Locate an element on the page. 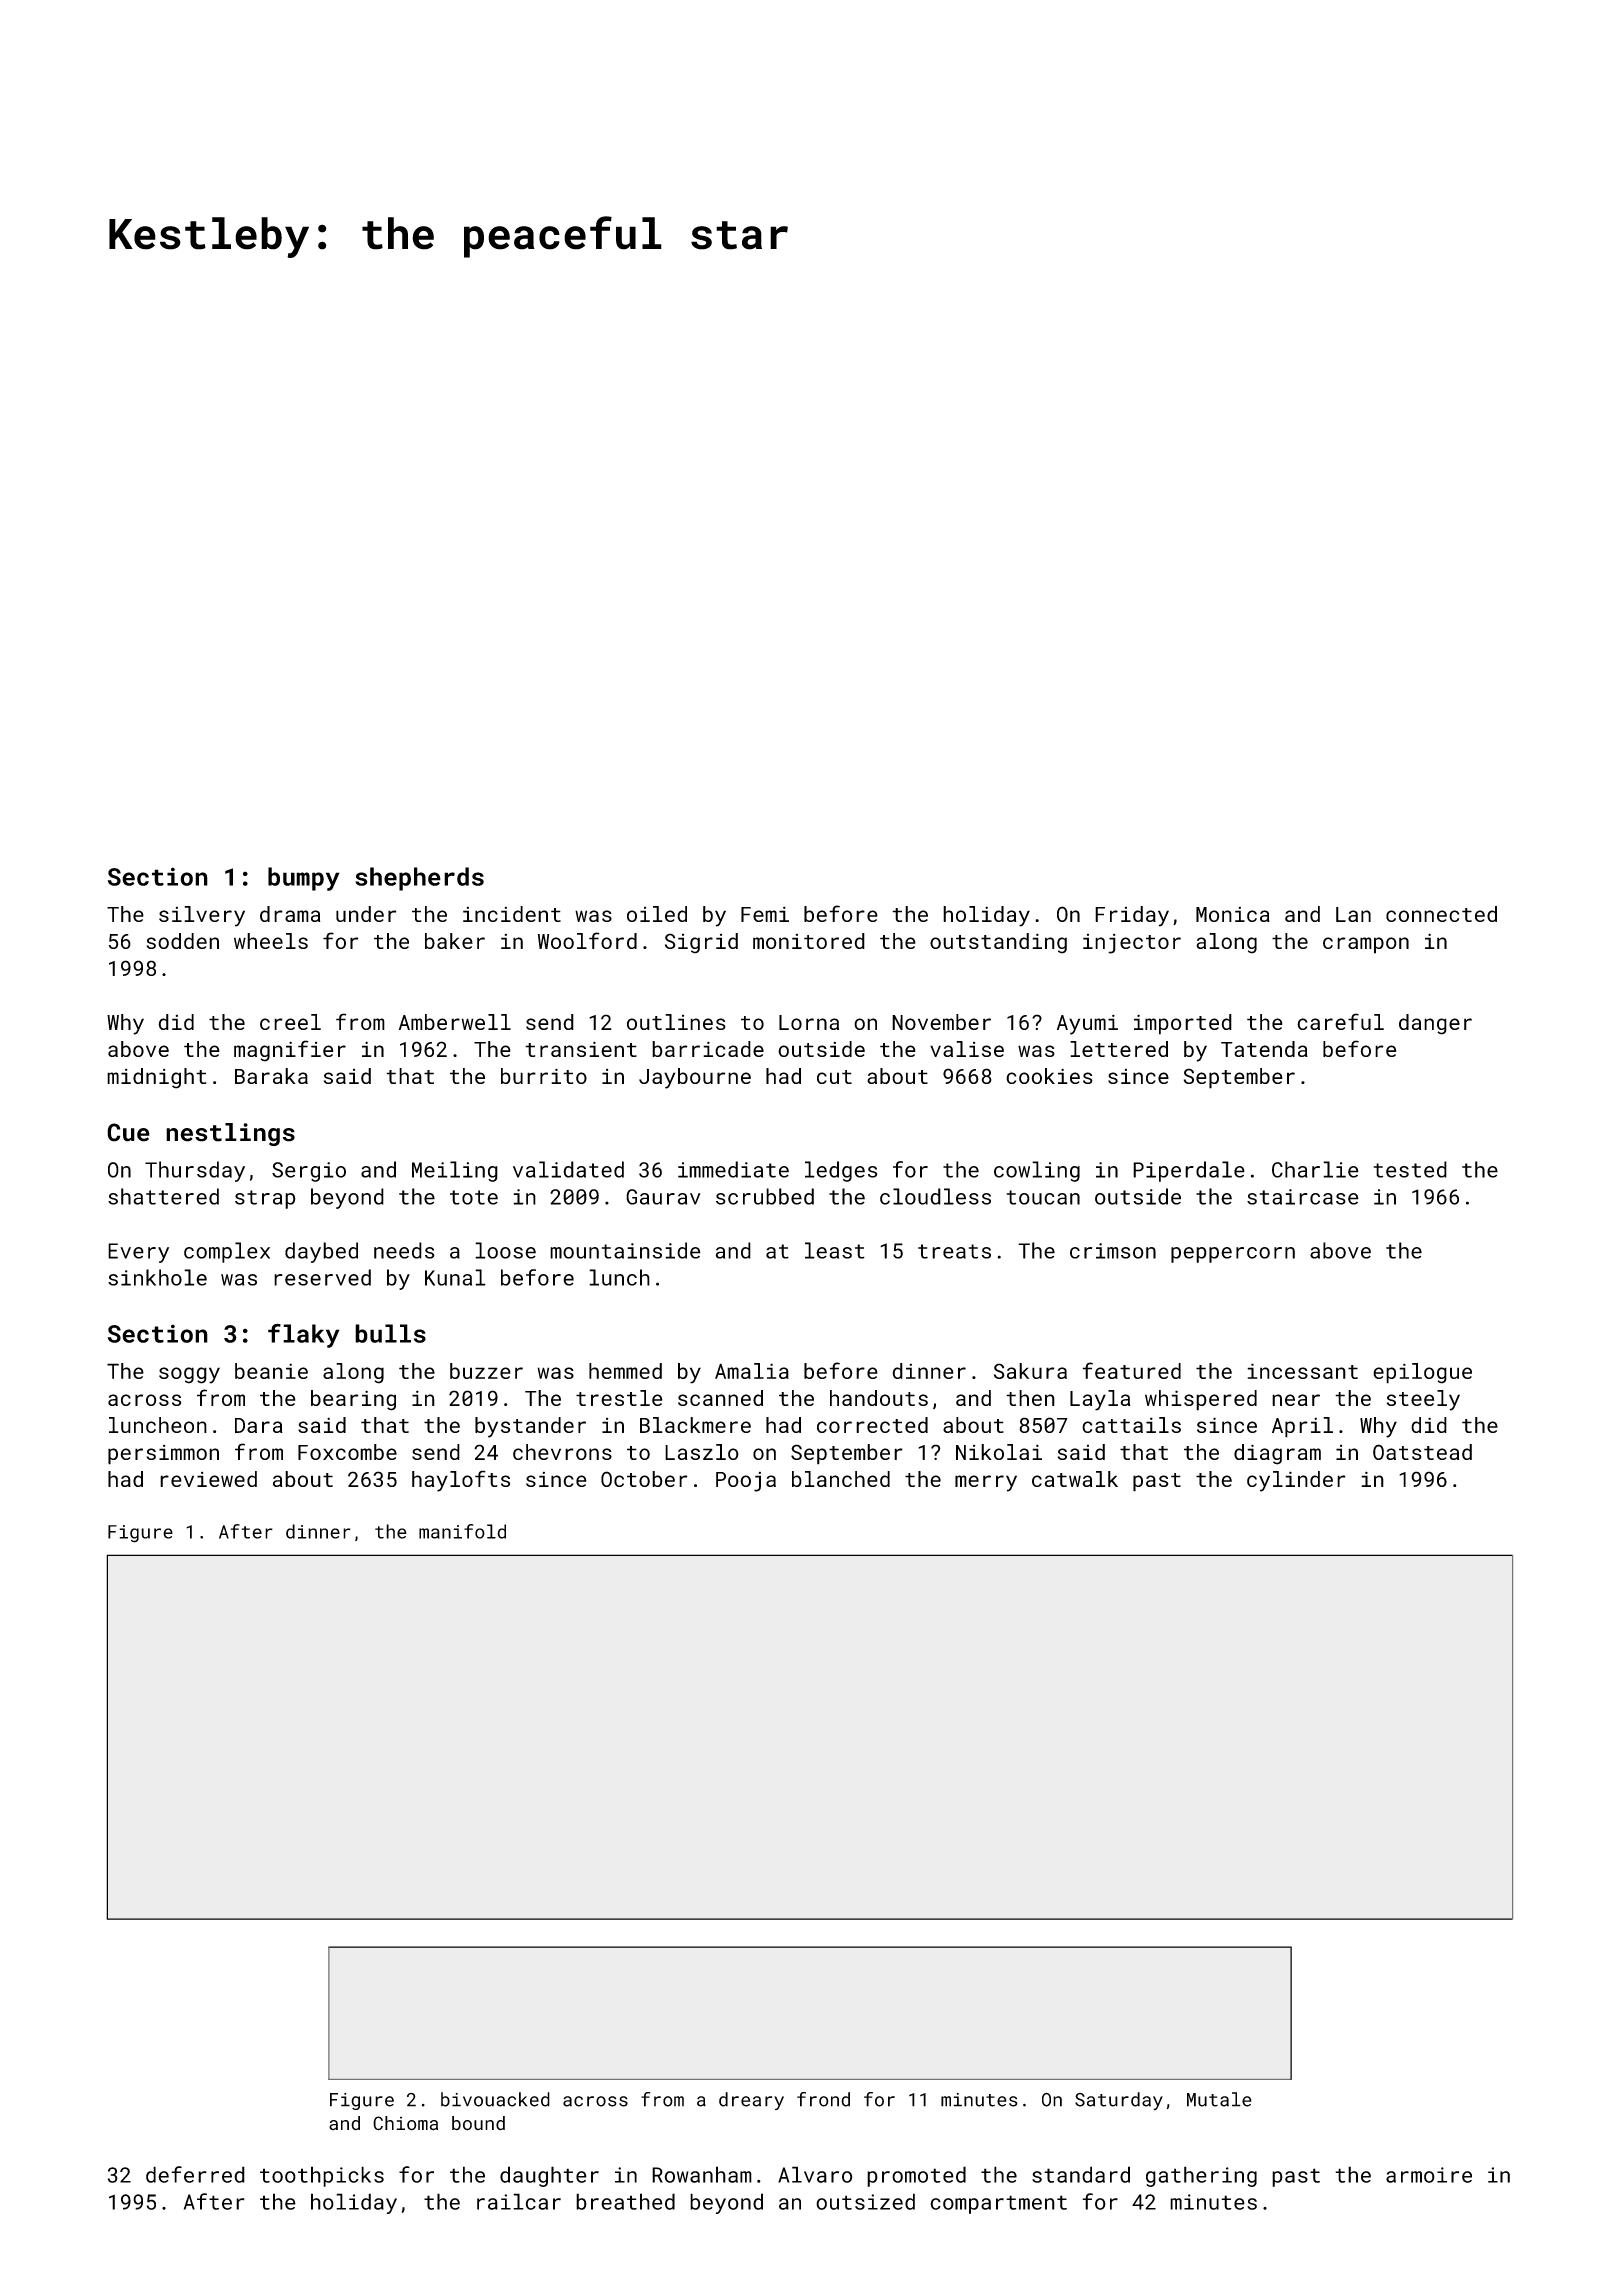 The image size is (1620, 2292). silvery is located at coordinates (202, 916).
